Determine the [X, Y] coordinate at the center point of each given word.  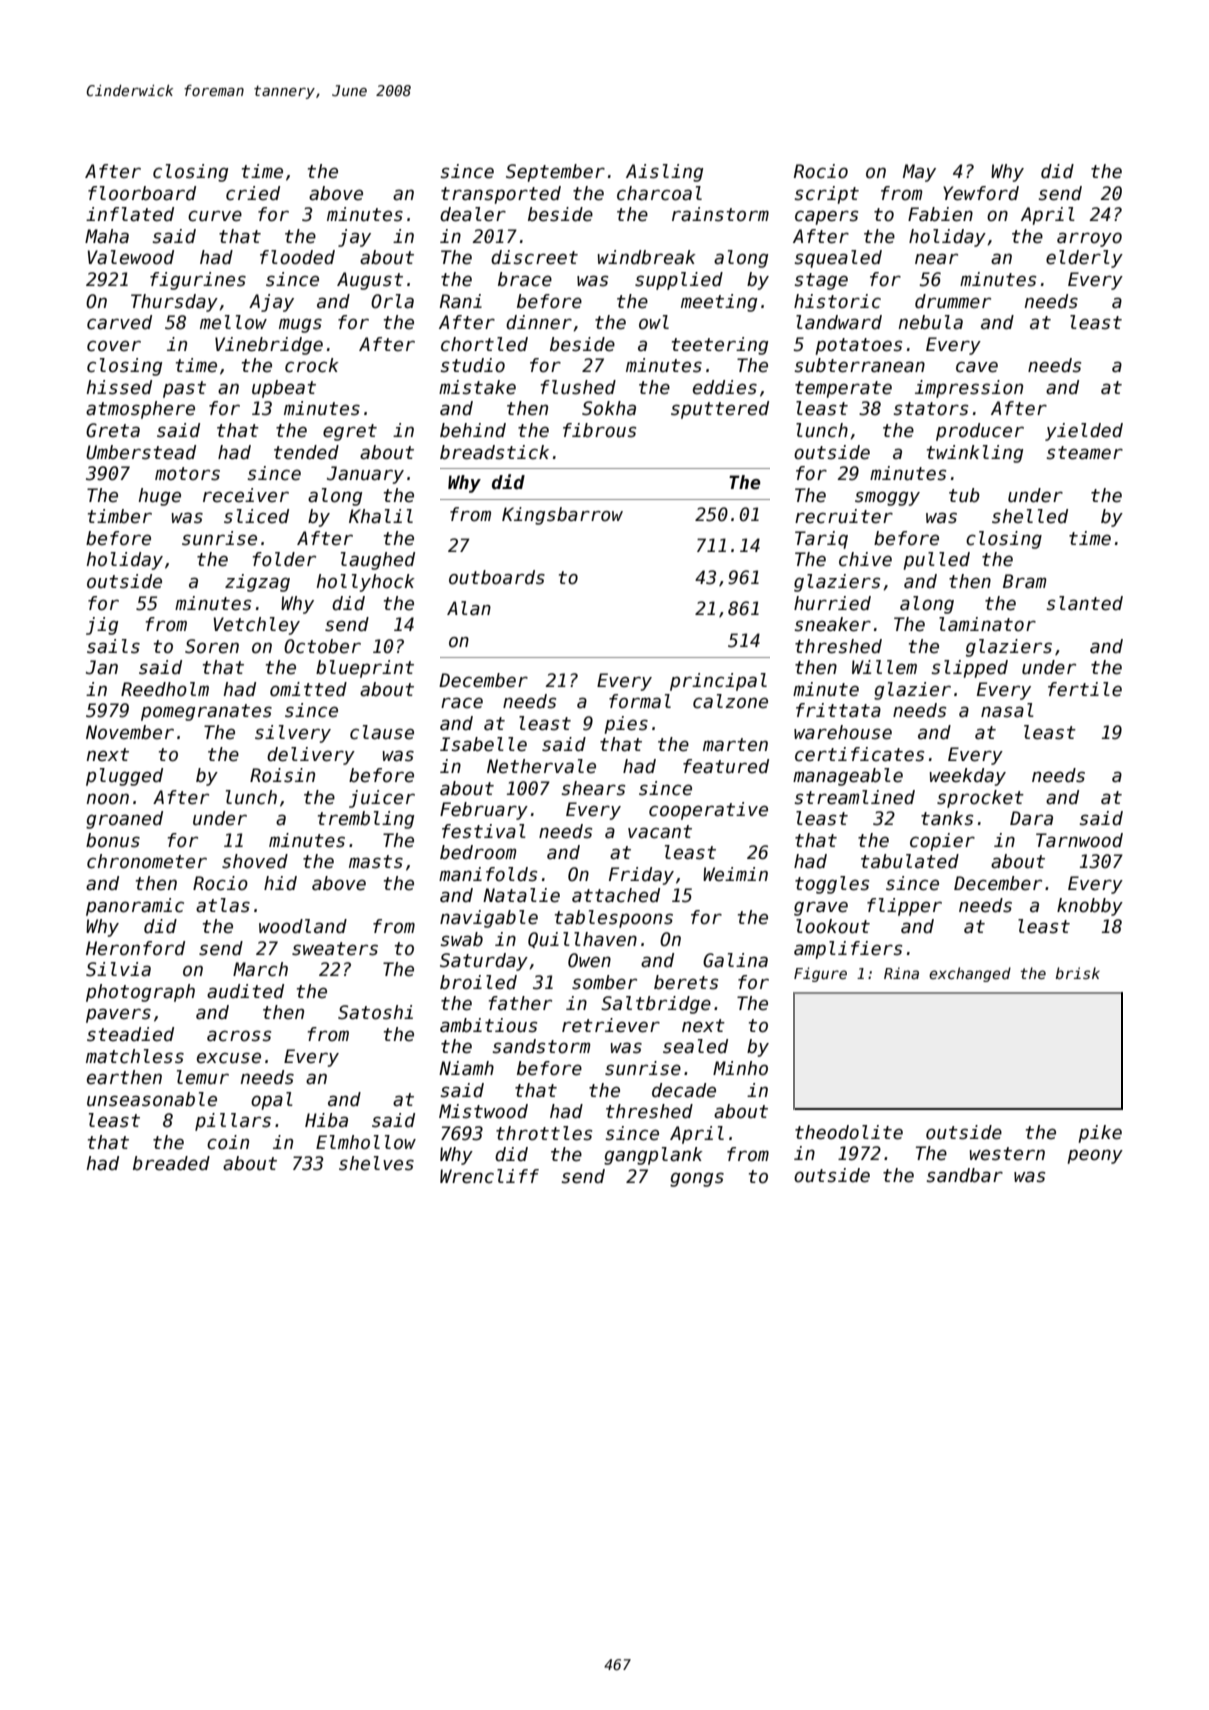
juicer [382, 799]
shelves [376, 1163]
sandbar [964, 1175]
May [919, 173]
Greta [113, 430]
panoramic [135, 907]
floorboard [142, 193]
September [555, 173]
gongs [697, 1179]
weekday [967, 777]
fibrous [599, 430]
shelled [1030, 516]
